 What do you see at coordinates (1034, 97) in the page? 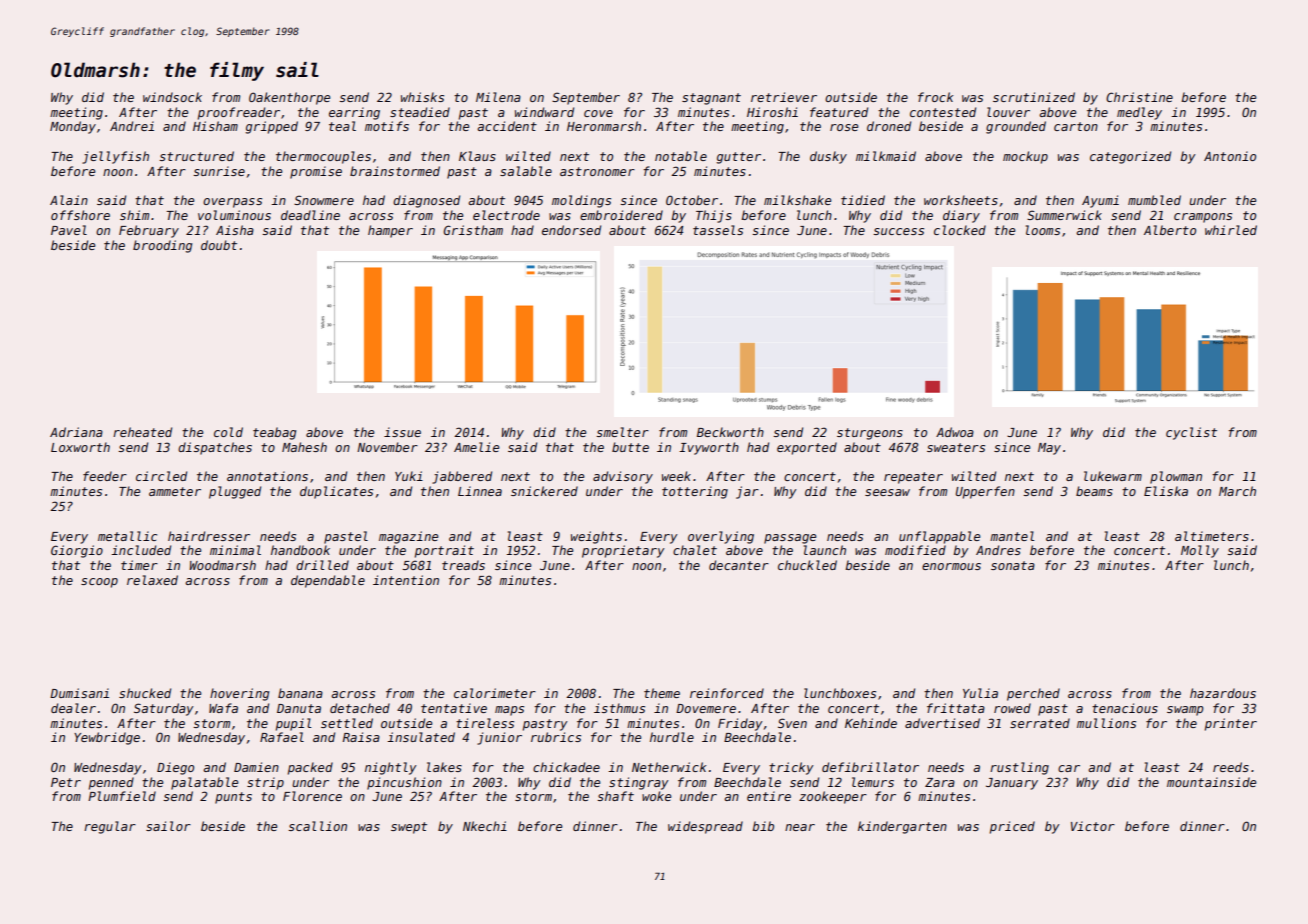
I see `scrutinized` at bounding box center [1034, 97].
